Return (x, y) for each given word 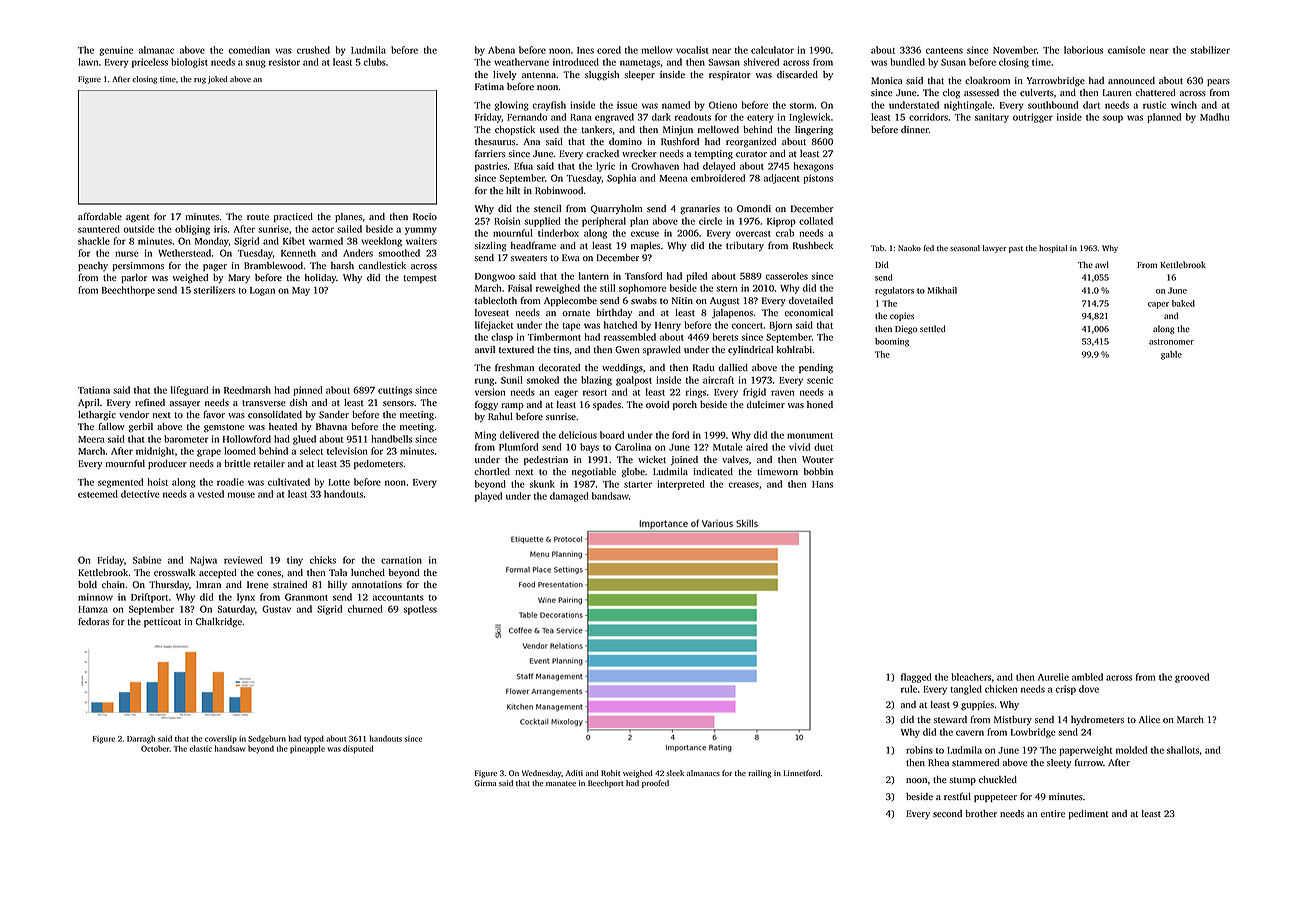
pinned (307, 391)
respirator (730, 75)
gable (1171, 355)
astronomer (1171, 342)
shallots (1183, 750)
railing (760, 774)
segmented (120, 483)
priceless (150, 63)
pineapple (307, 749)
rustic (1154, 105)
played (488, 497)
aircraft (718, 380)
